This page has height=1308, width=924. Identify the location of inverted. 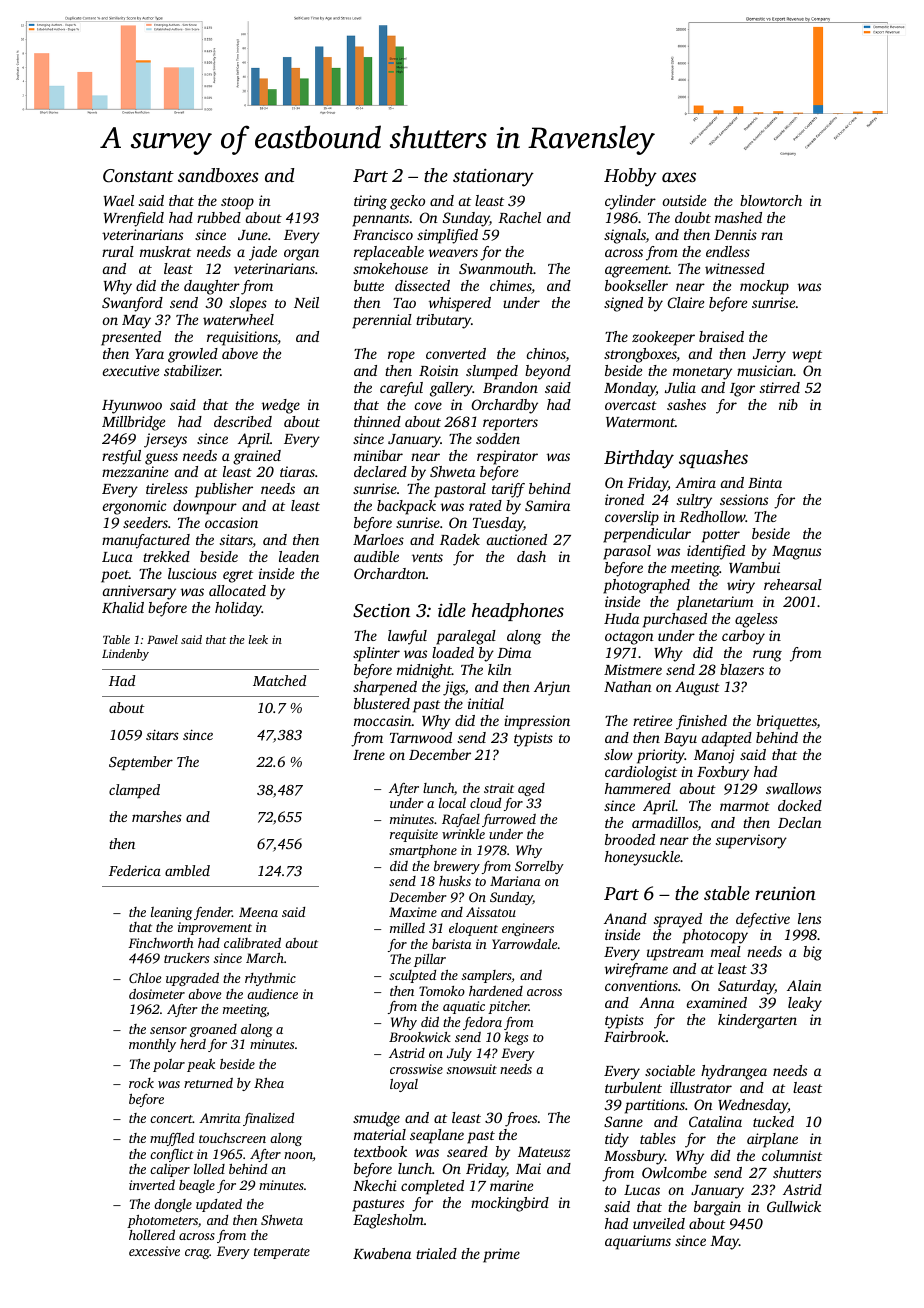
(152, 1185).
